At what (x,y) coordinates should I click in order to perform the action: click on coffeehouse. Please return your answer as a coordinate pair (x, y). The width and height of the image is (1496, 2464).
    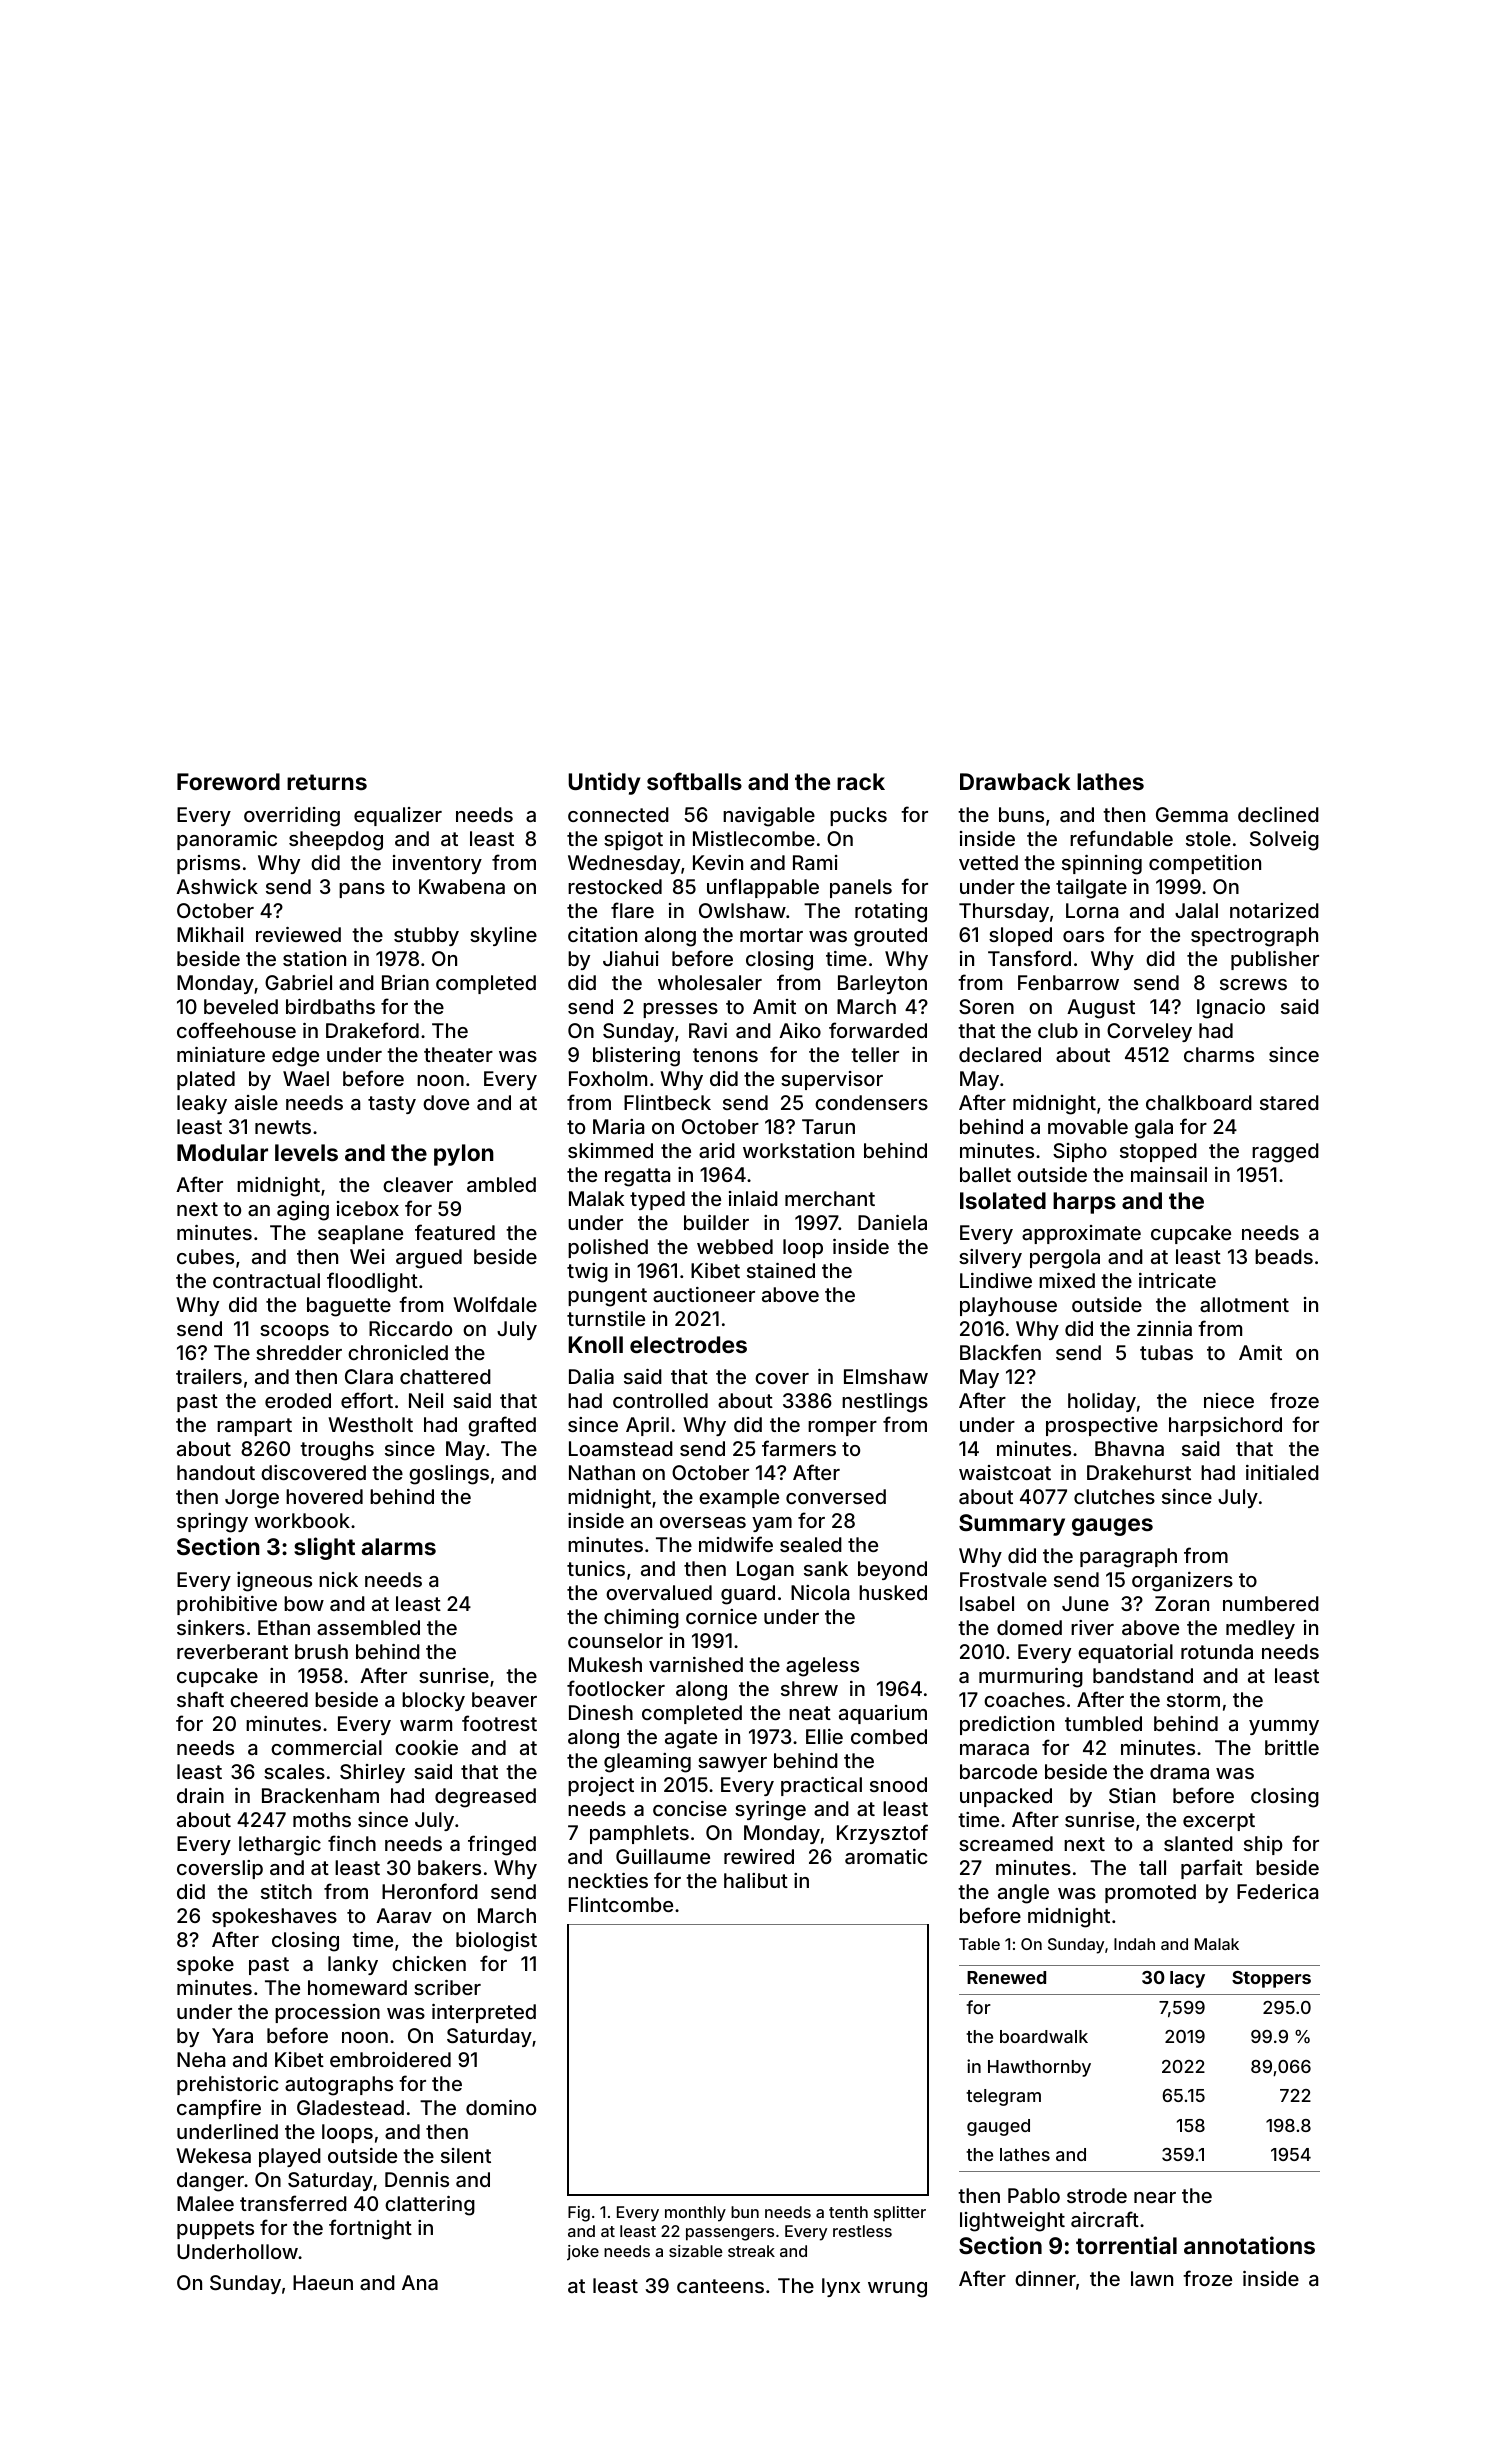
    Looking at the image, I should click on (236, 1030).
